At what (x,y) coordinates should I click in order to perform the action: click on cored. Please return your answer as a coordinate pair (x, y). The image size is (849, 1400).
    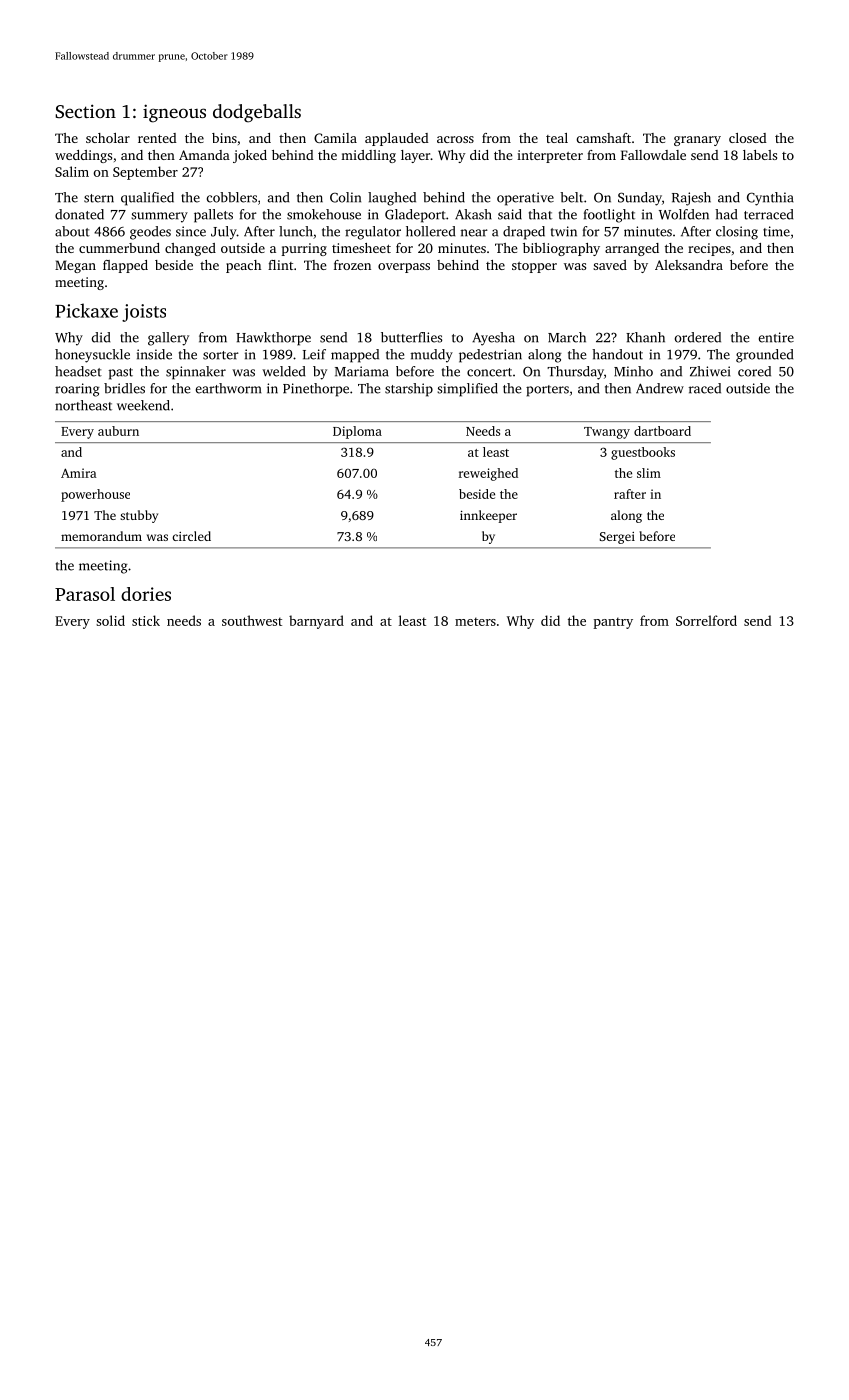
    Looking at the image, I should click on (754, 371).
